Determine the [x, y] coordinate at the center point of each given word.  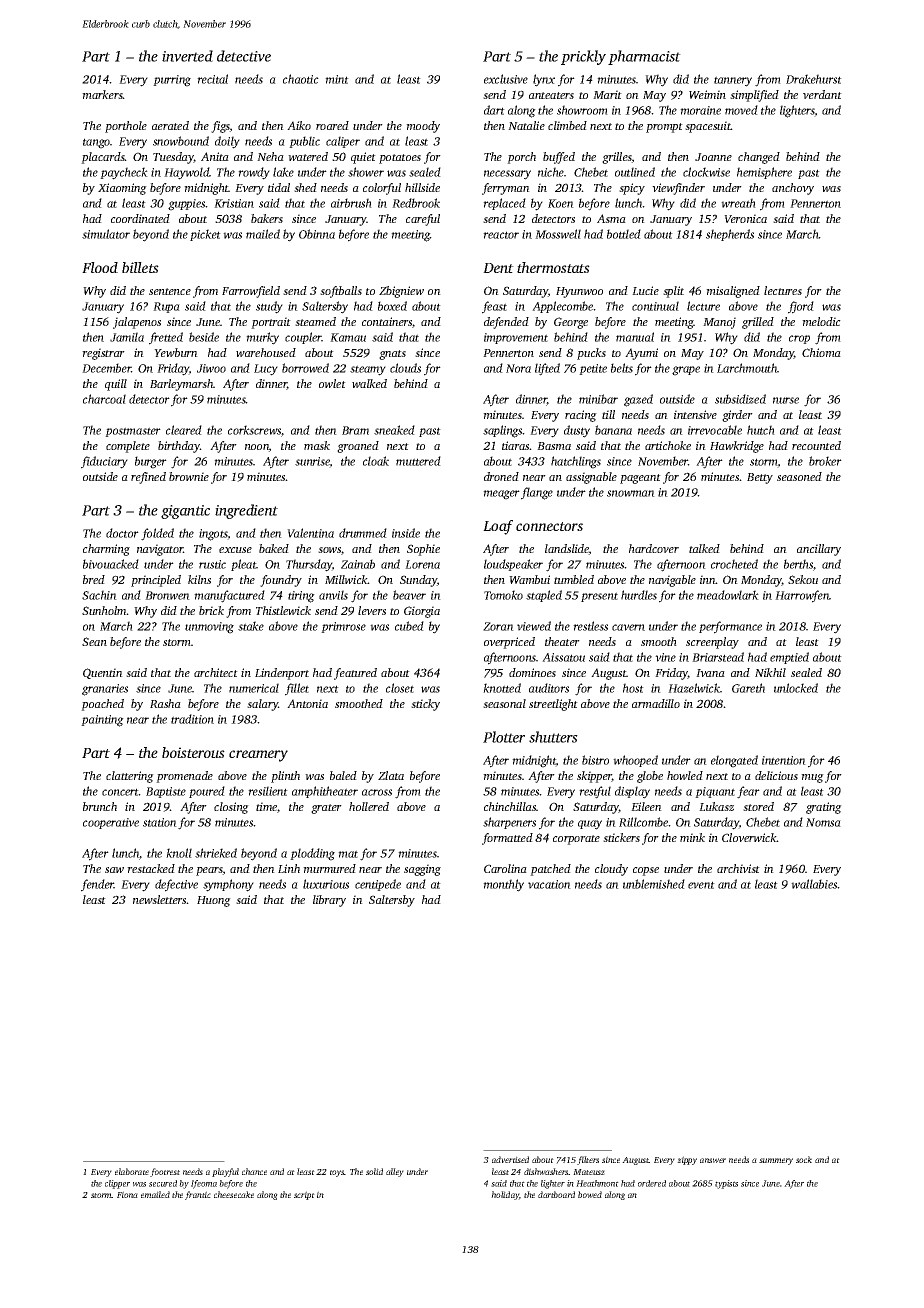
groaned [358, 447]
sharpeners [509, 823]
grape [686, 371]
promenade [184, 777]
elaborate [132, 1171]
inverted [187, 56]
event [701, 885]
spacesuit [708, 127]
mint [337, 79]
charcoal [104, 399]
